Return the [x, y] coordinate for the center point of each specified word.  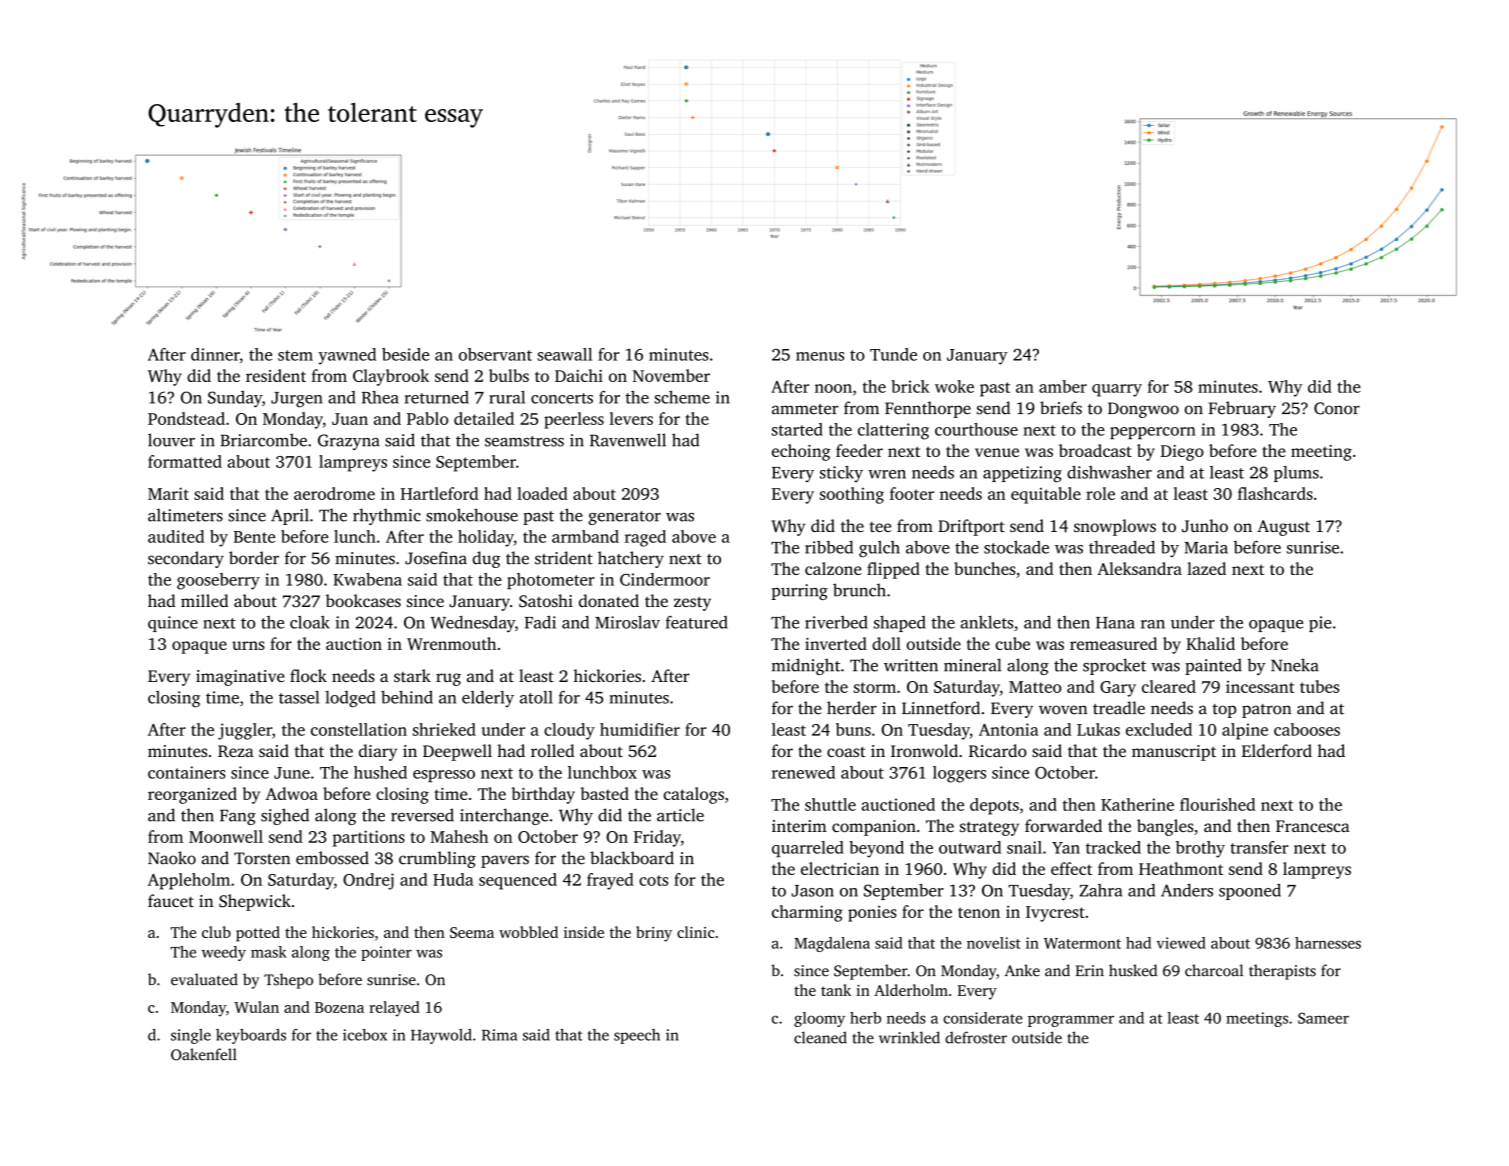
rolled [552, 750]
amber [1063, 386]
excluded [1159, 729]
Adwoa [292, 793]
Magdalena [832, 944]
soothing [852, 495]
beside [405, 354]
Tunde [893, 354]
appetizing [1022, 474]
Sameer [1323, 1018]
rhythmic [387, 516]
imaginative [240, 678]
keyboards [251, 1036]
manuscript [1174, 753]
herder [852, 708]
